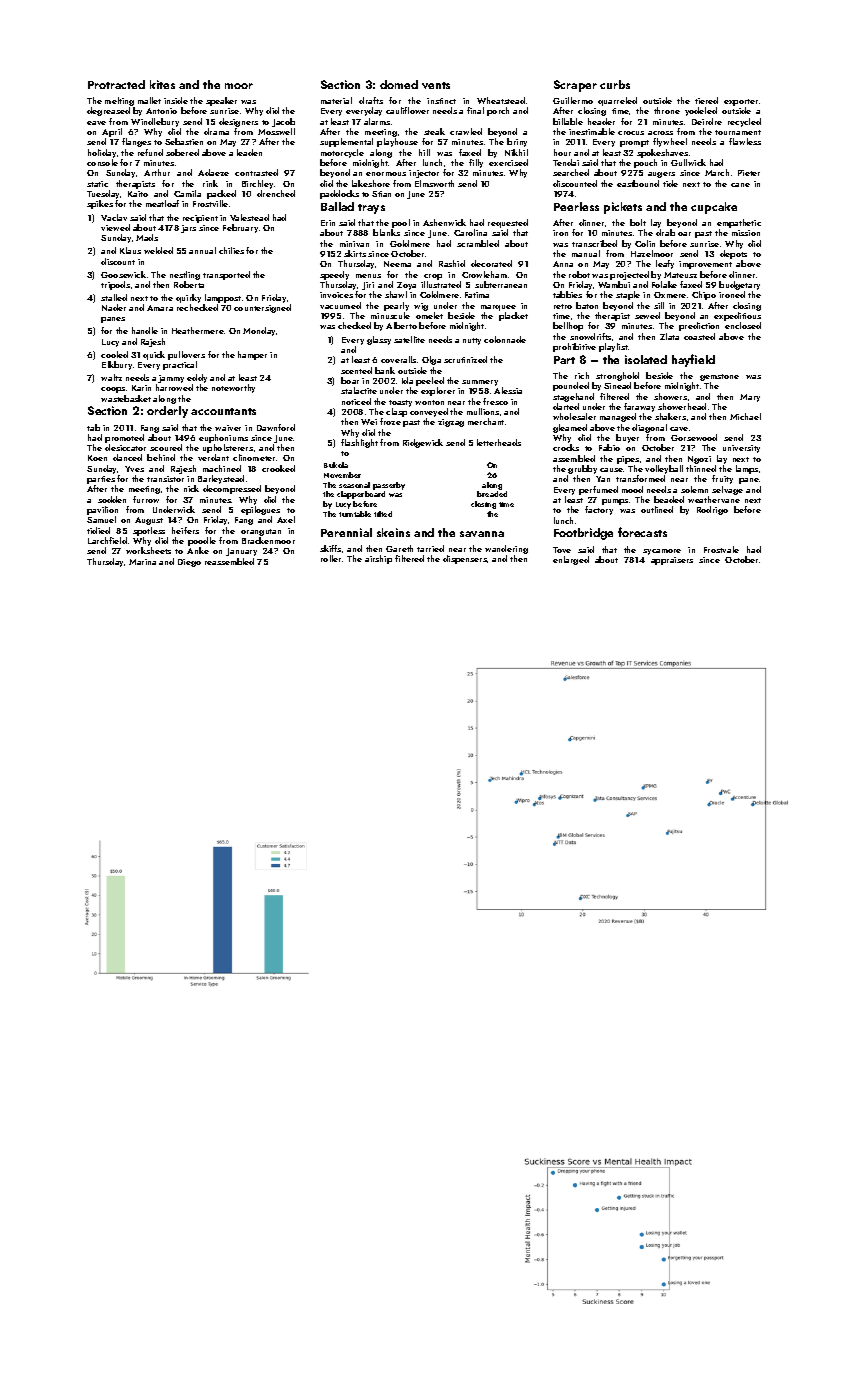  What do you see at coordinates (743, 325) in the image?
I see `enclosed` at bounding box center [743, 325].
